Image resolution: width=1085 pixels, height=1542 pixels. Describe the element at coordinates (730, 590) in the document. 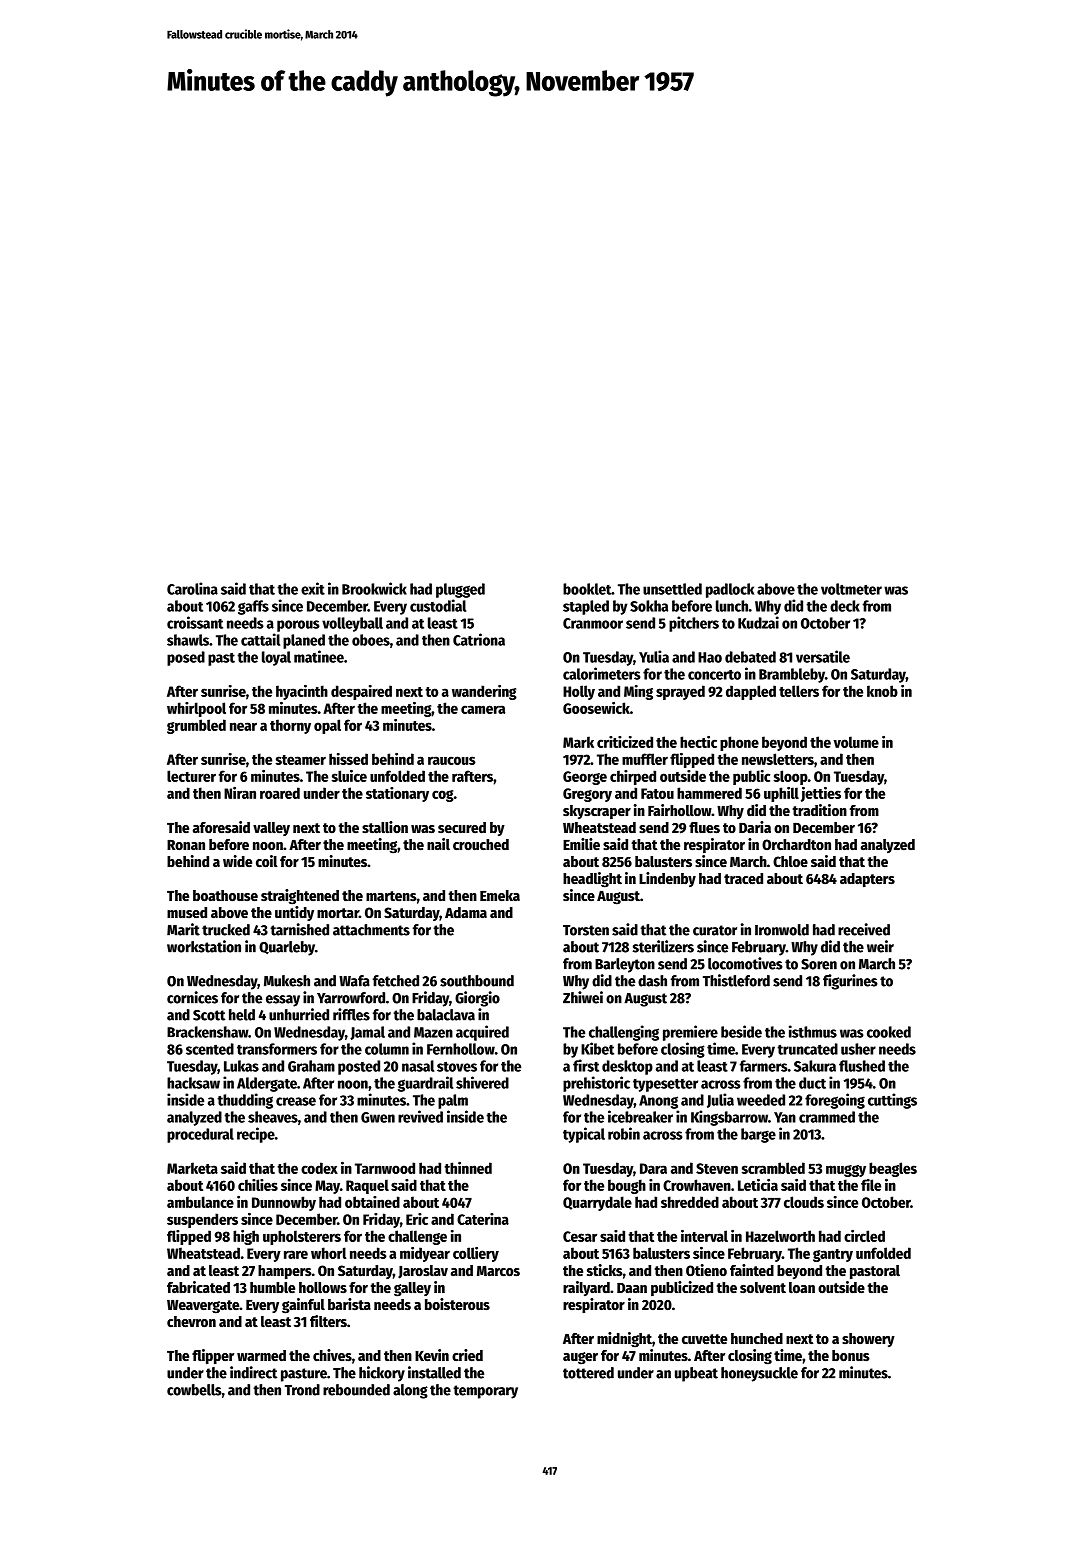

I see `padlock` at that location.
